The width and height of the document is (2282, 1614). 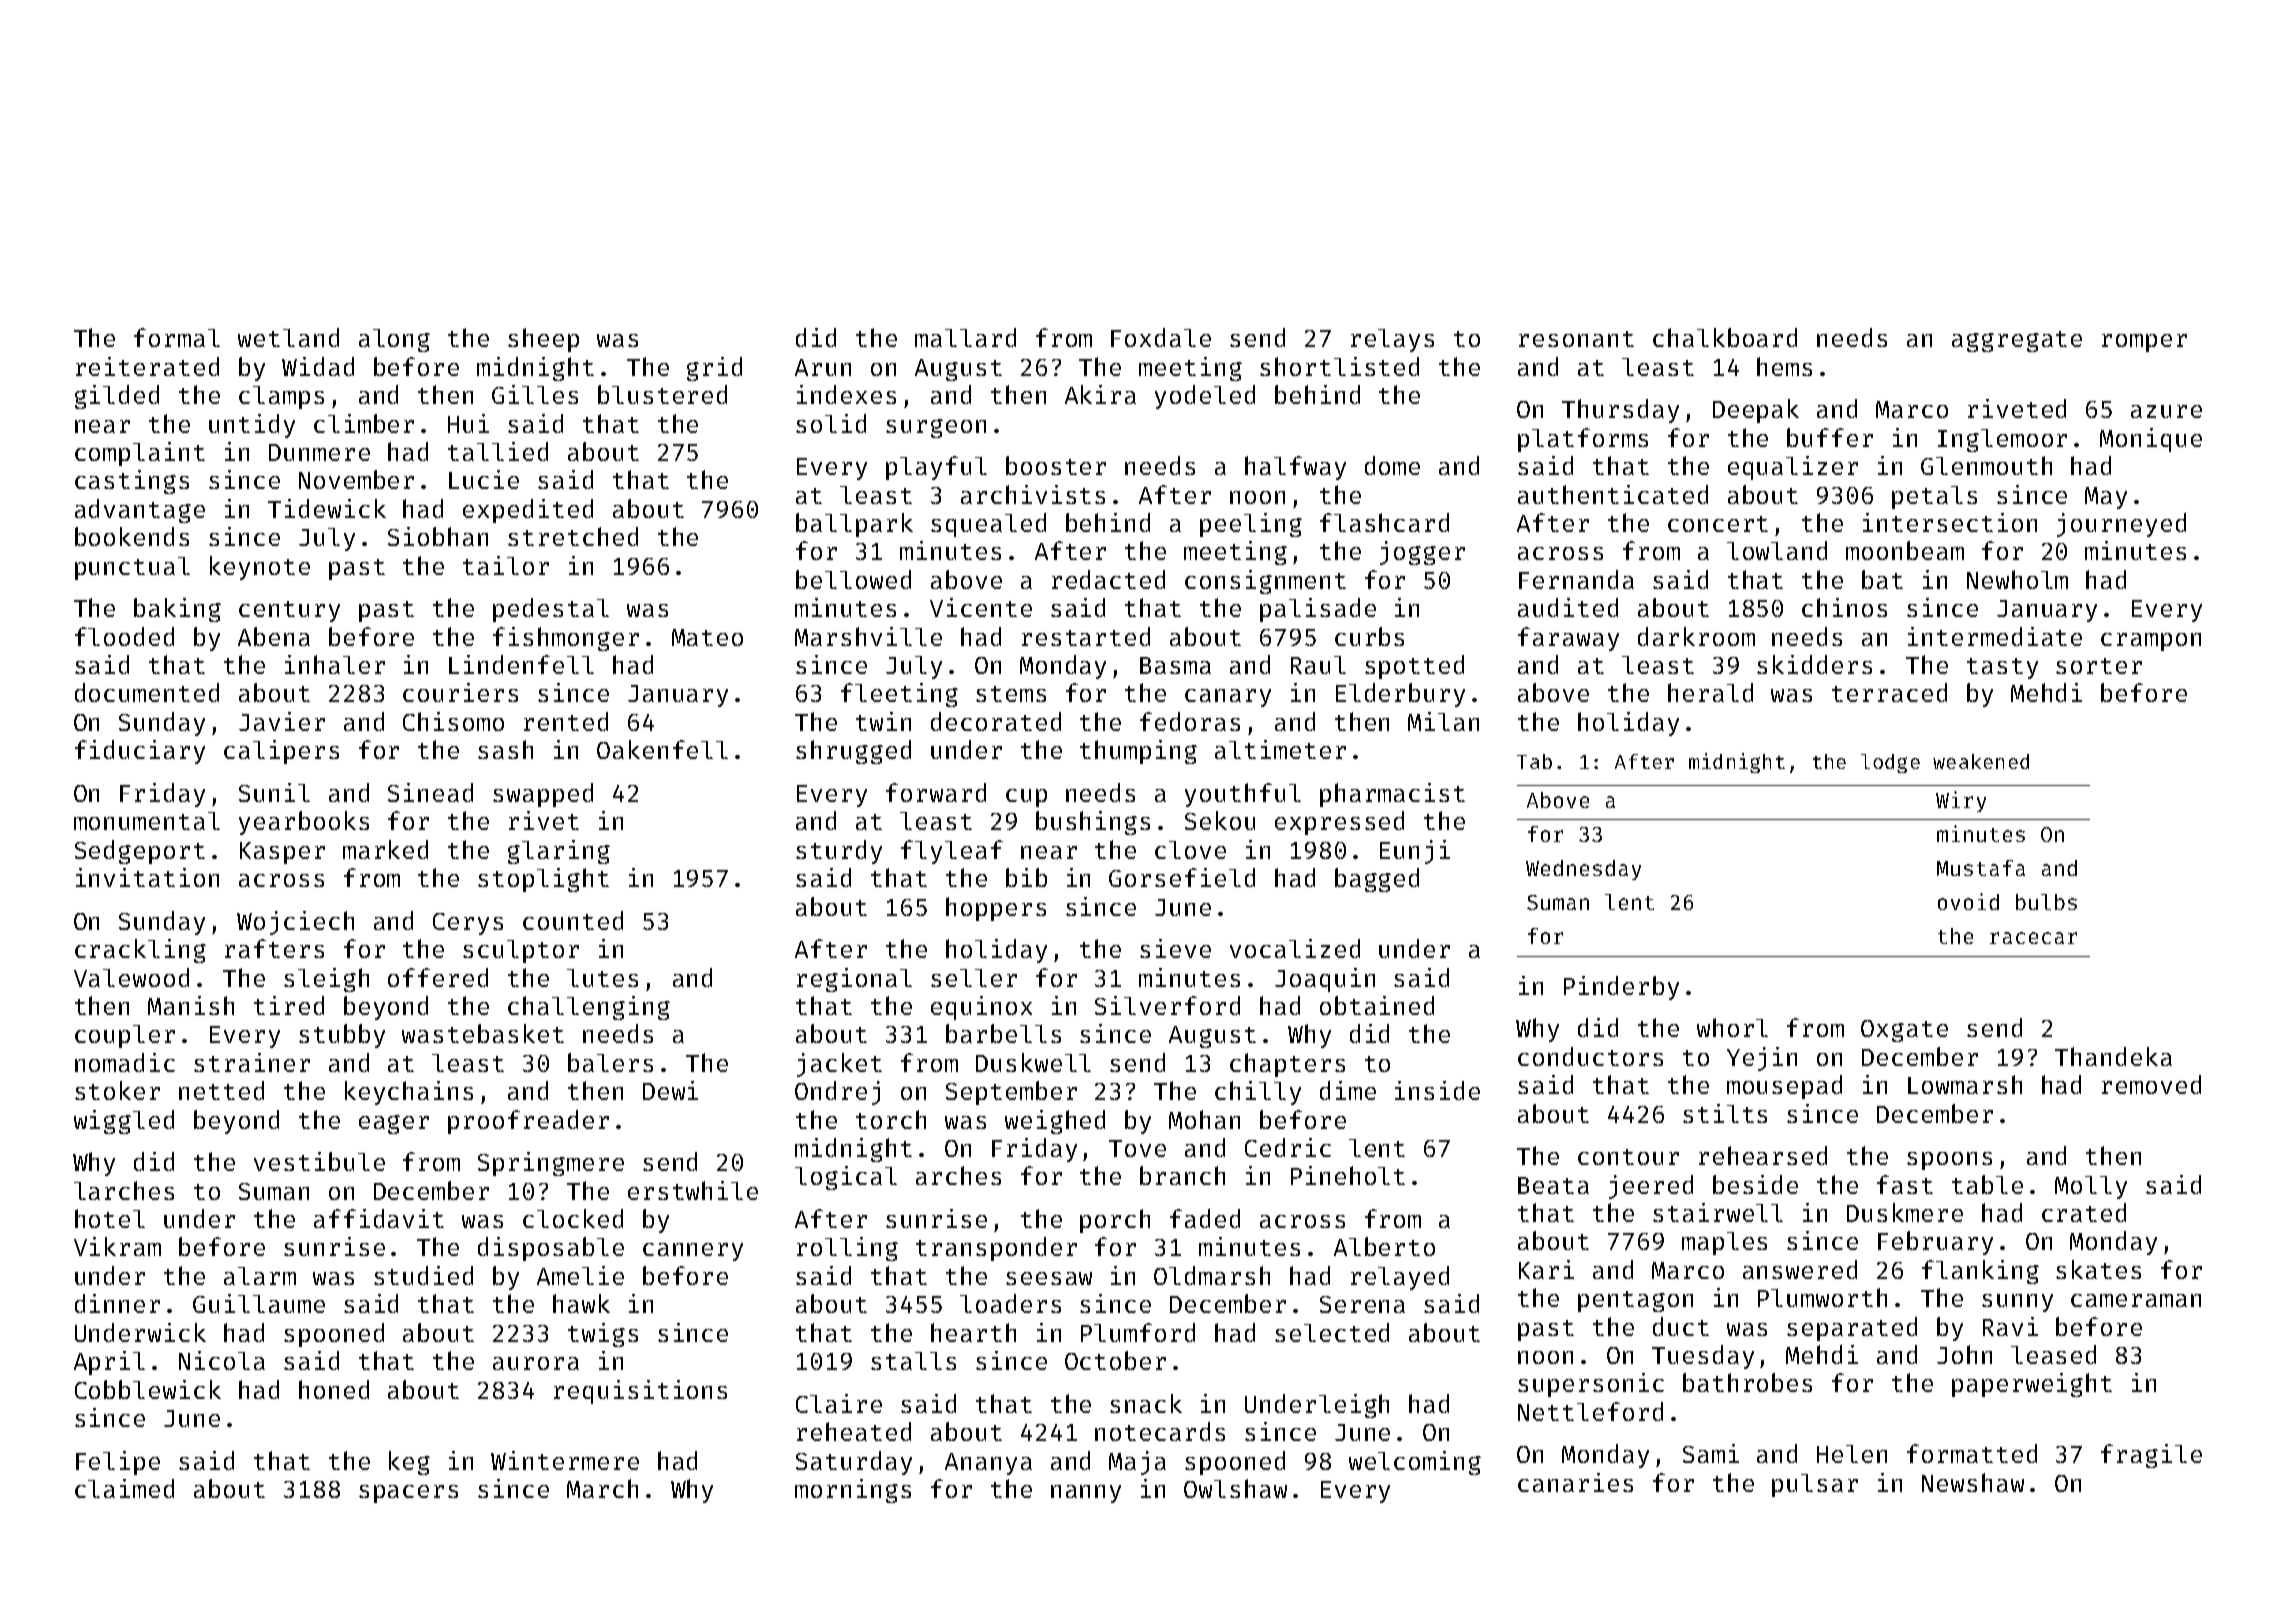 I want to click on stoker, so click(x=117, y=1090).
